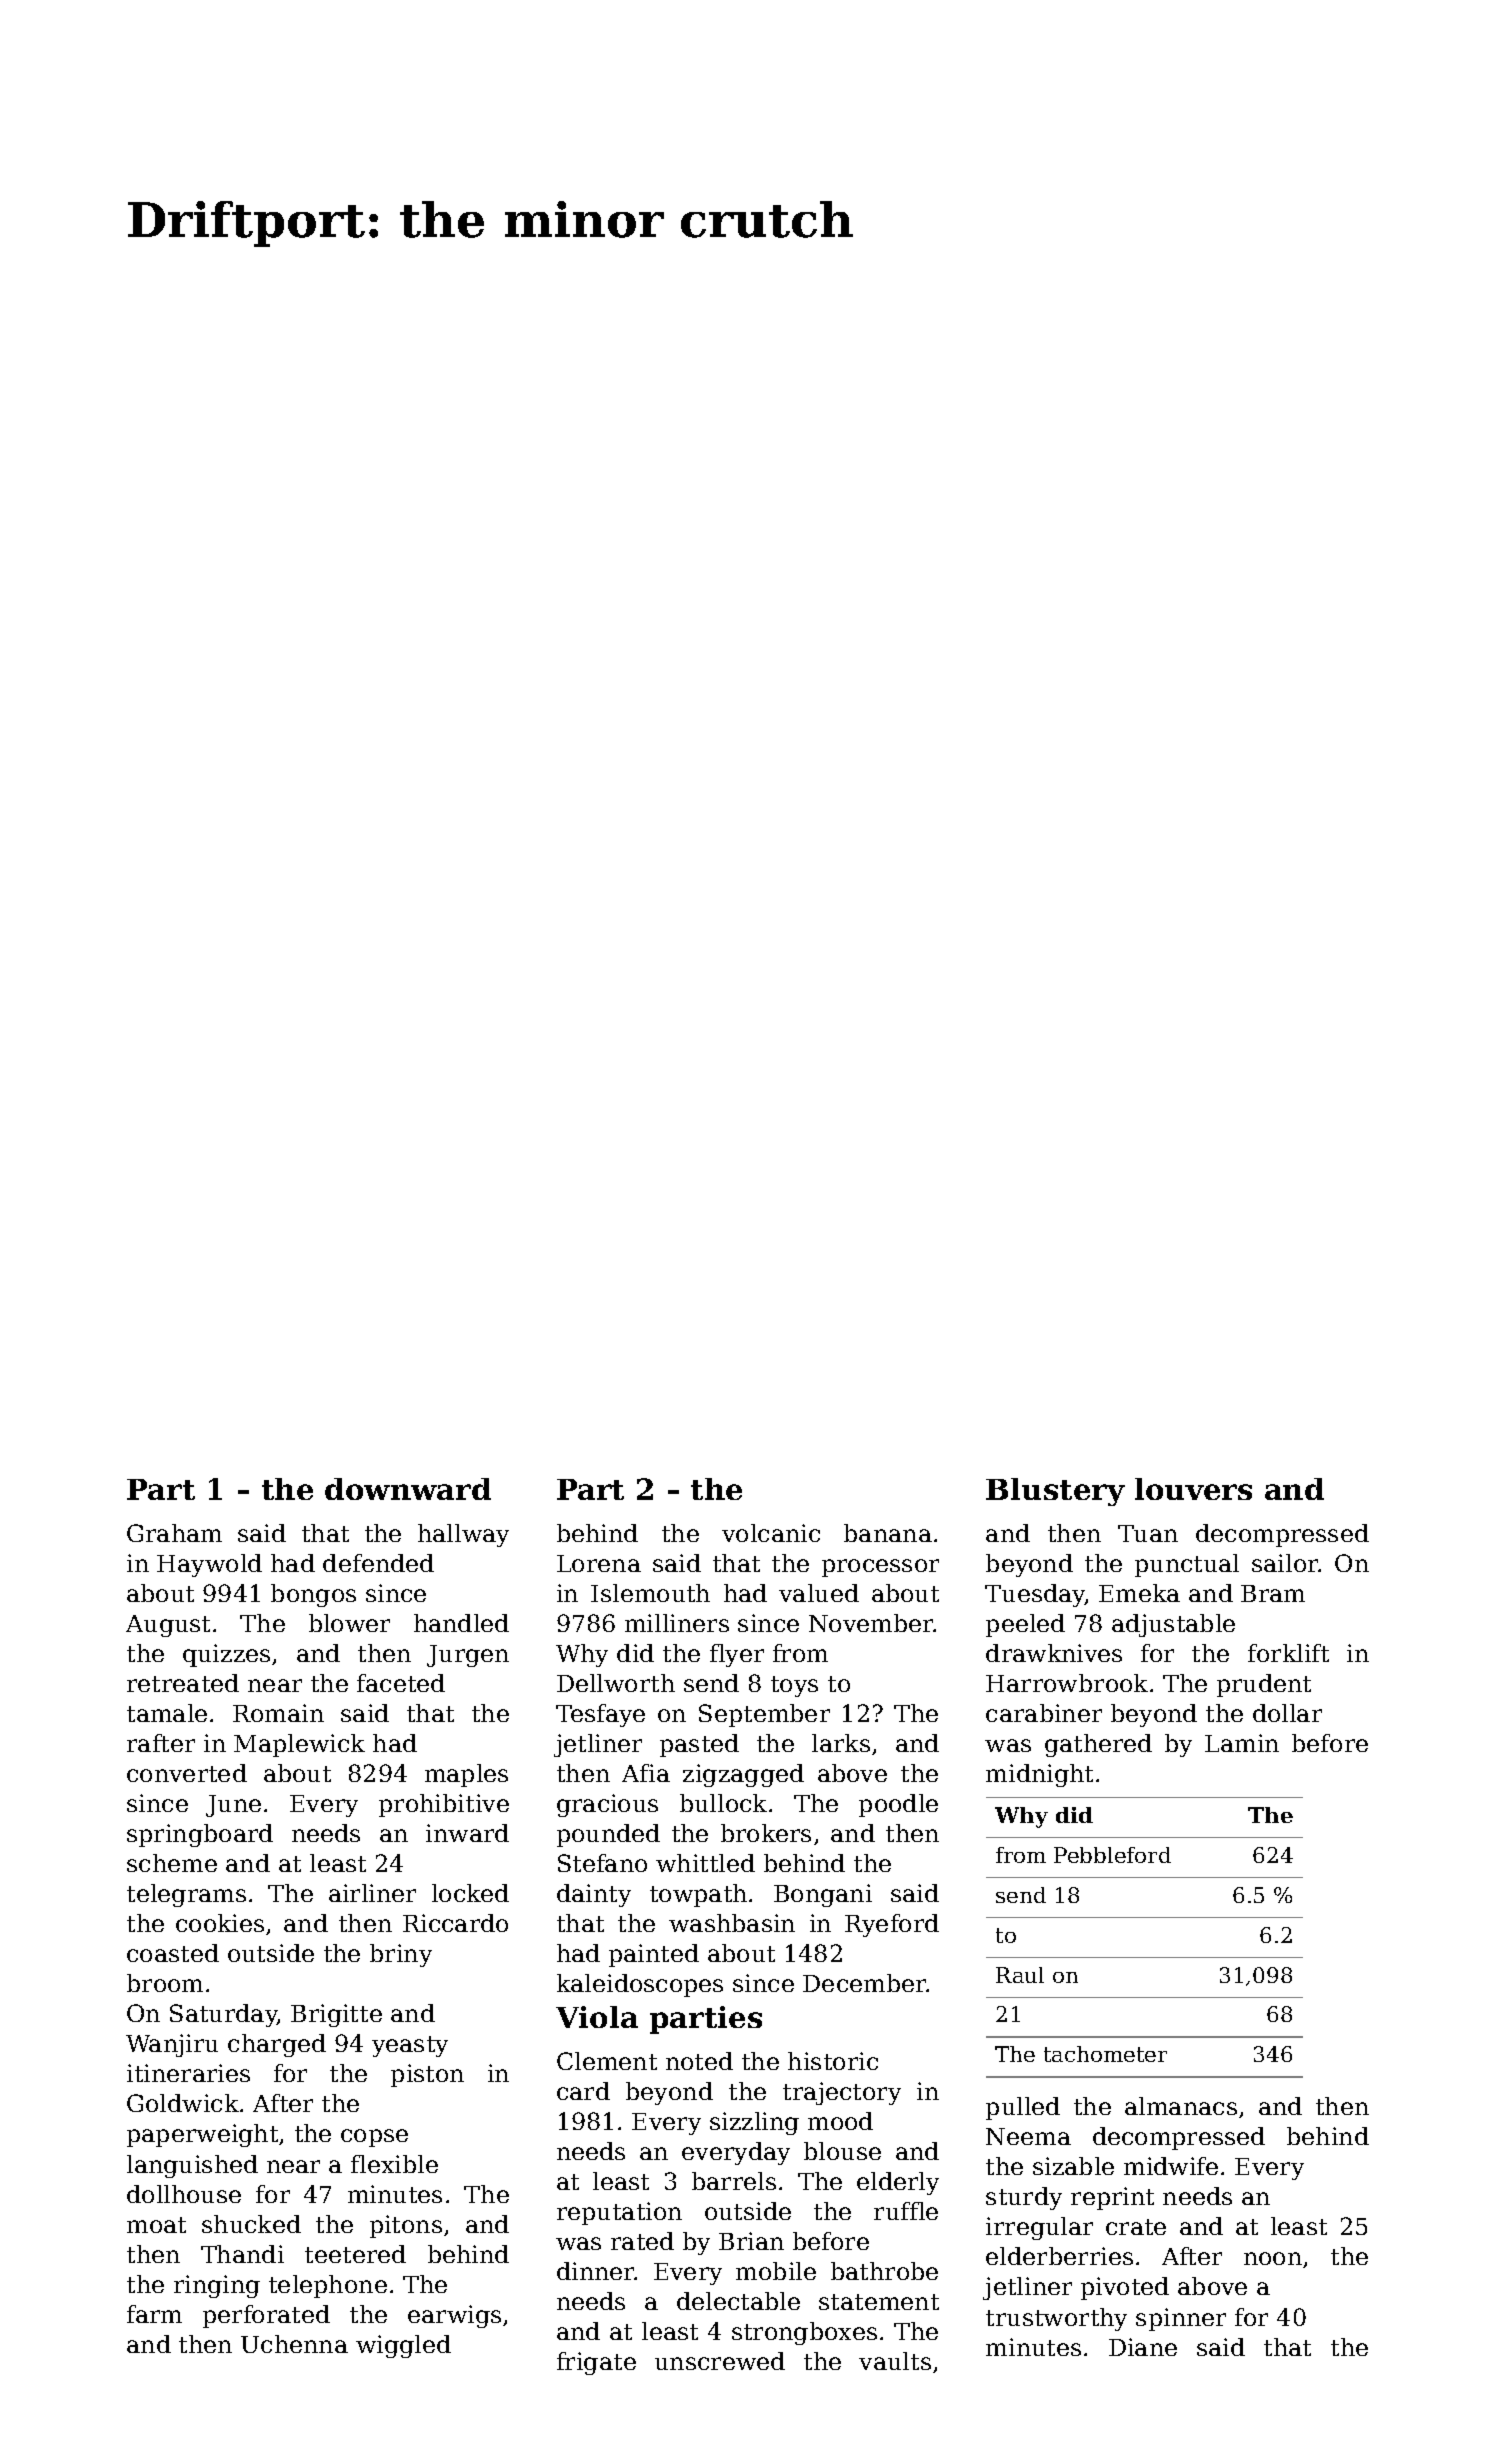 The height and width of the document is (2464, 1496). I want to click on kaleidoscopes, so click(640, 1985).
